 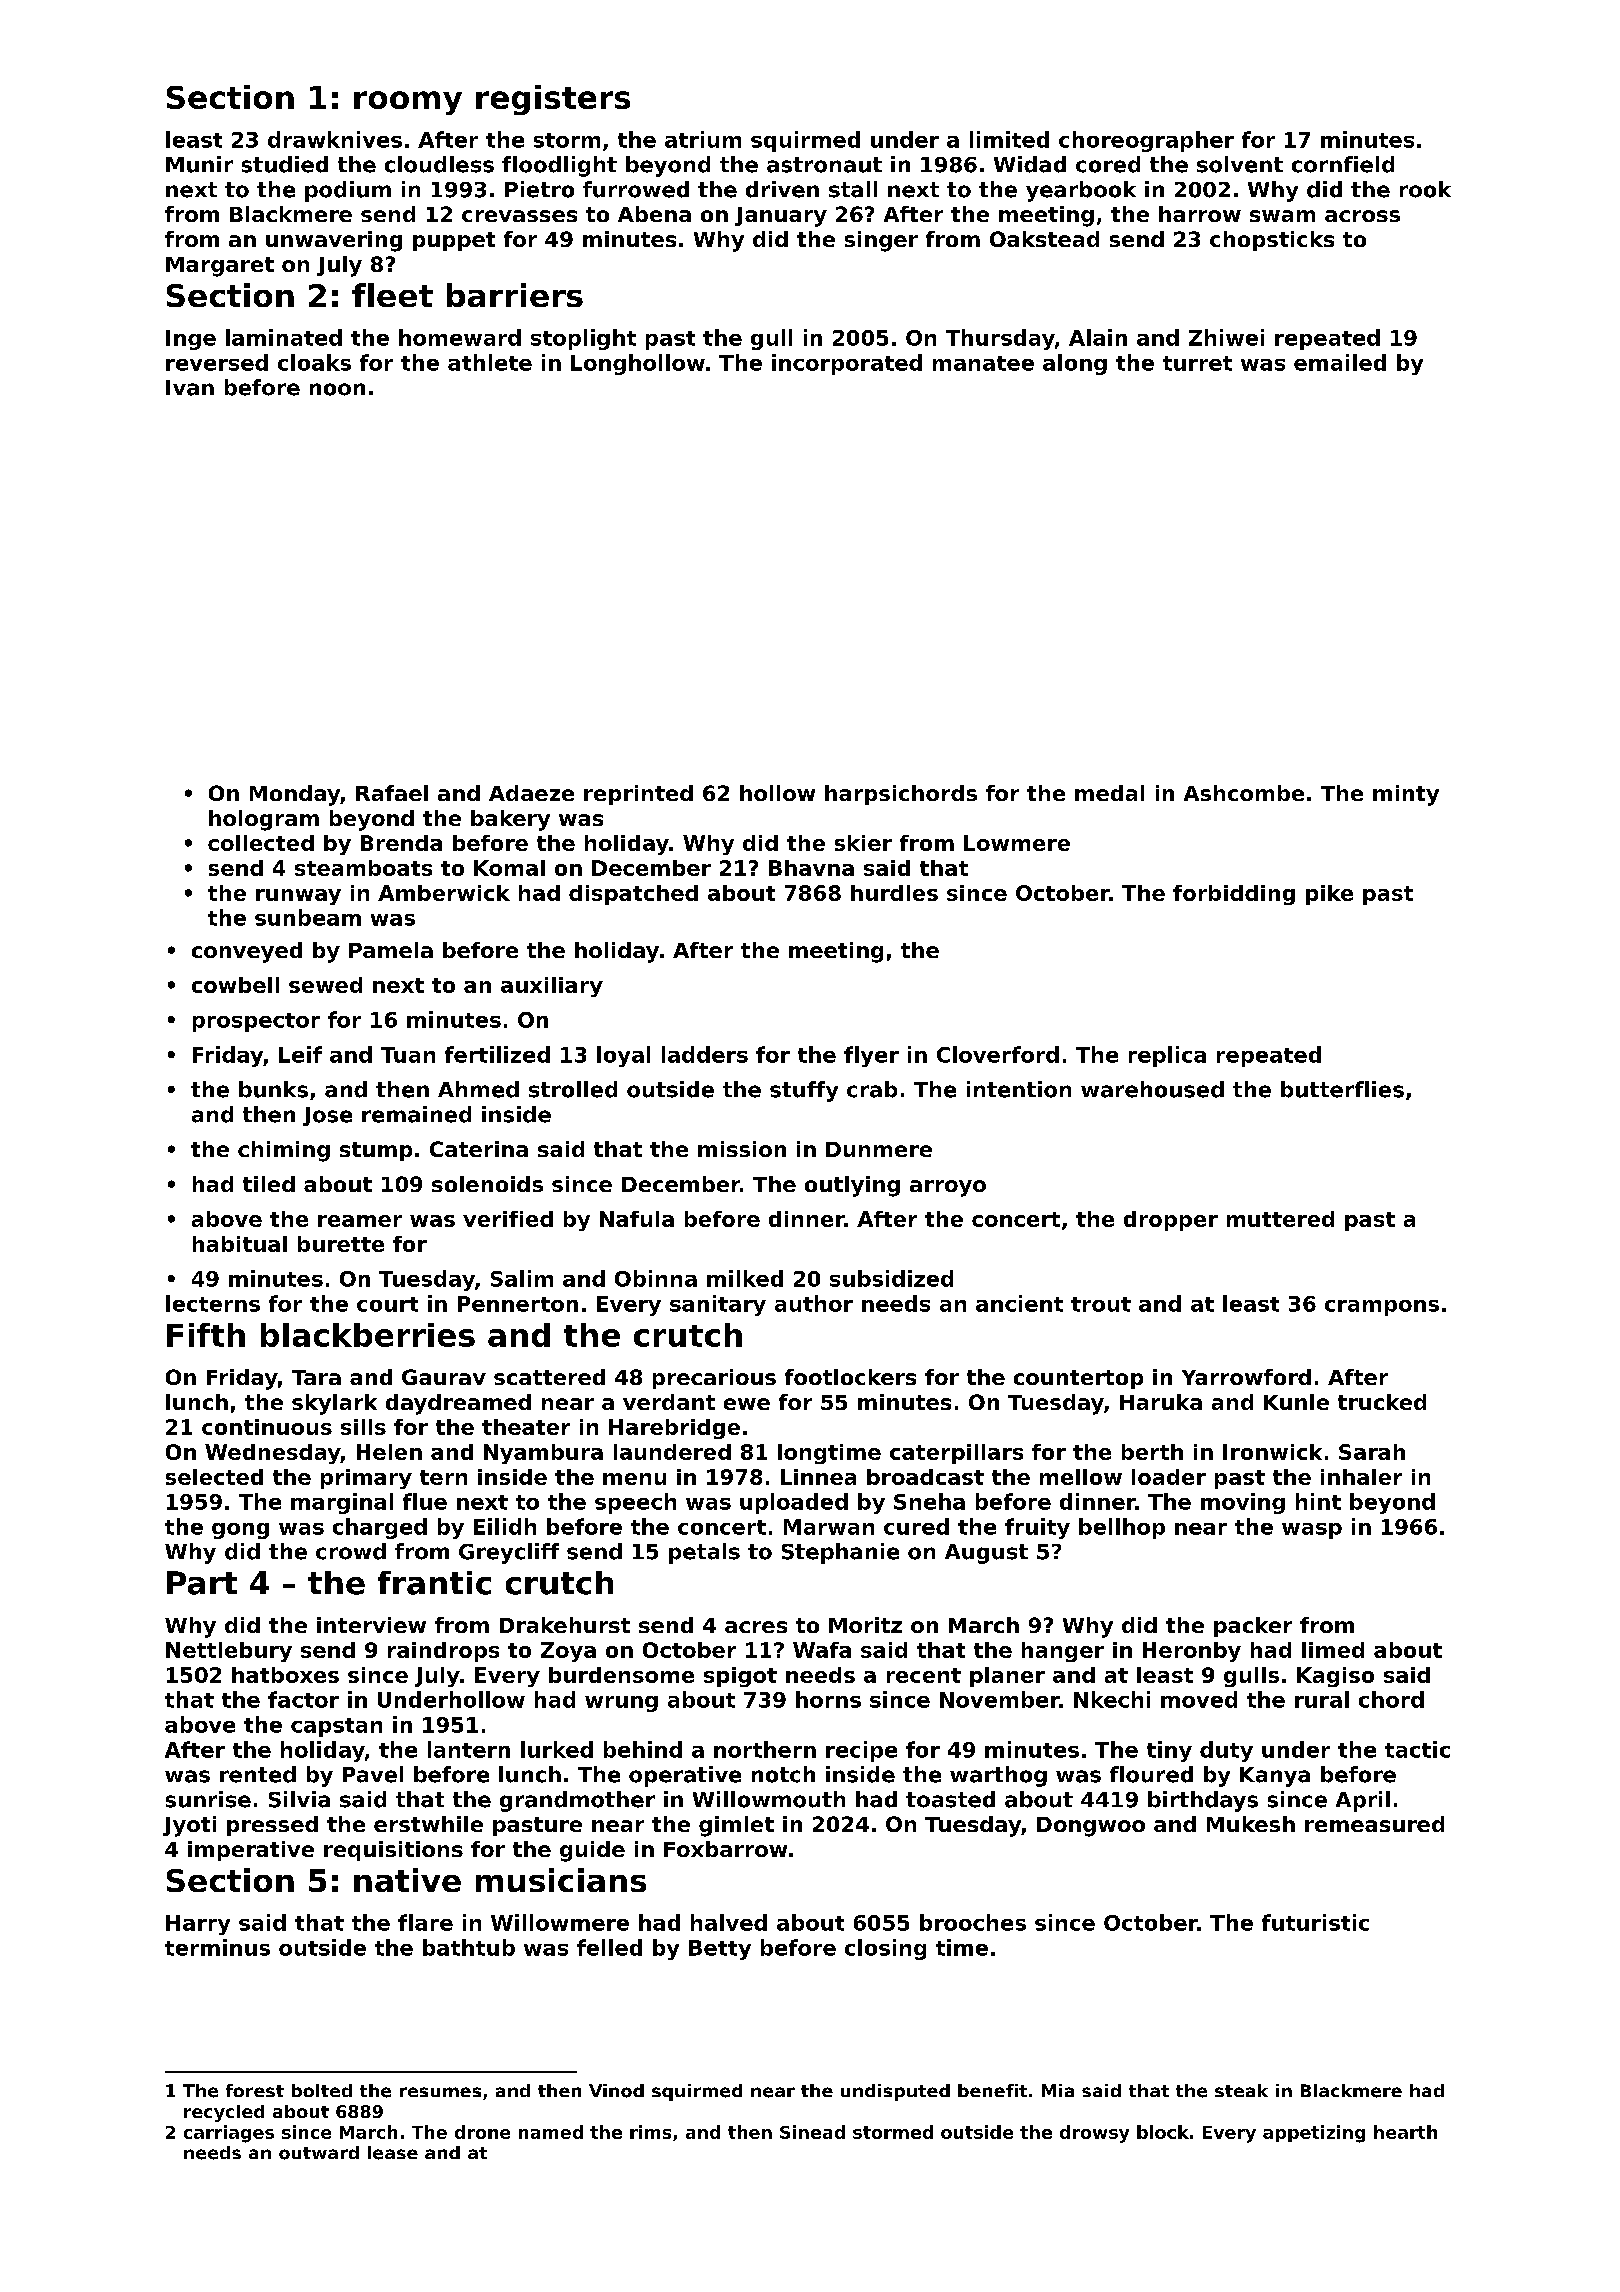 What do you see at coordinates (1152, 1089) in the screenshot?
I see `warehoused` at bounding box center [1152, 1089].
